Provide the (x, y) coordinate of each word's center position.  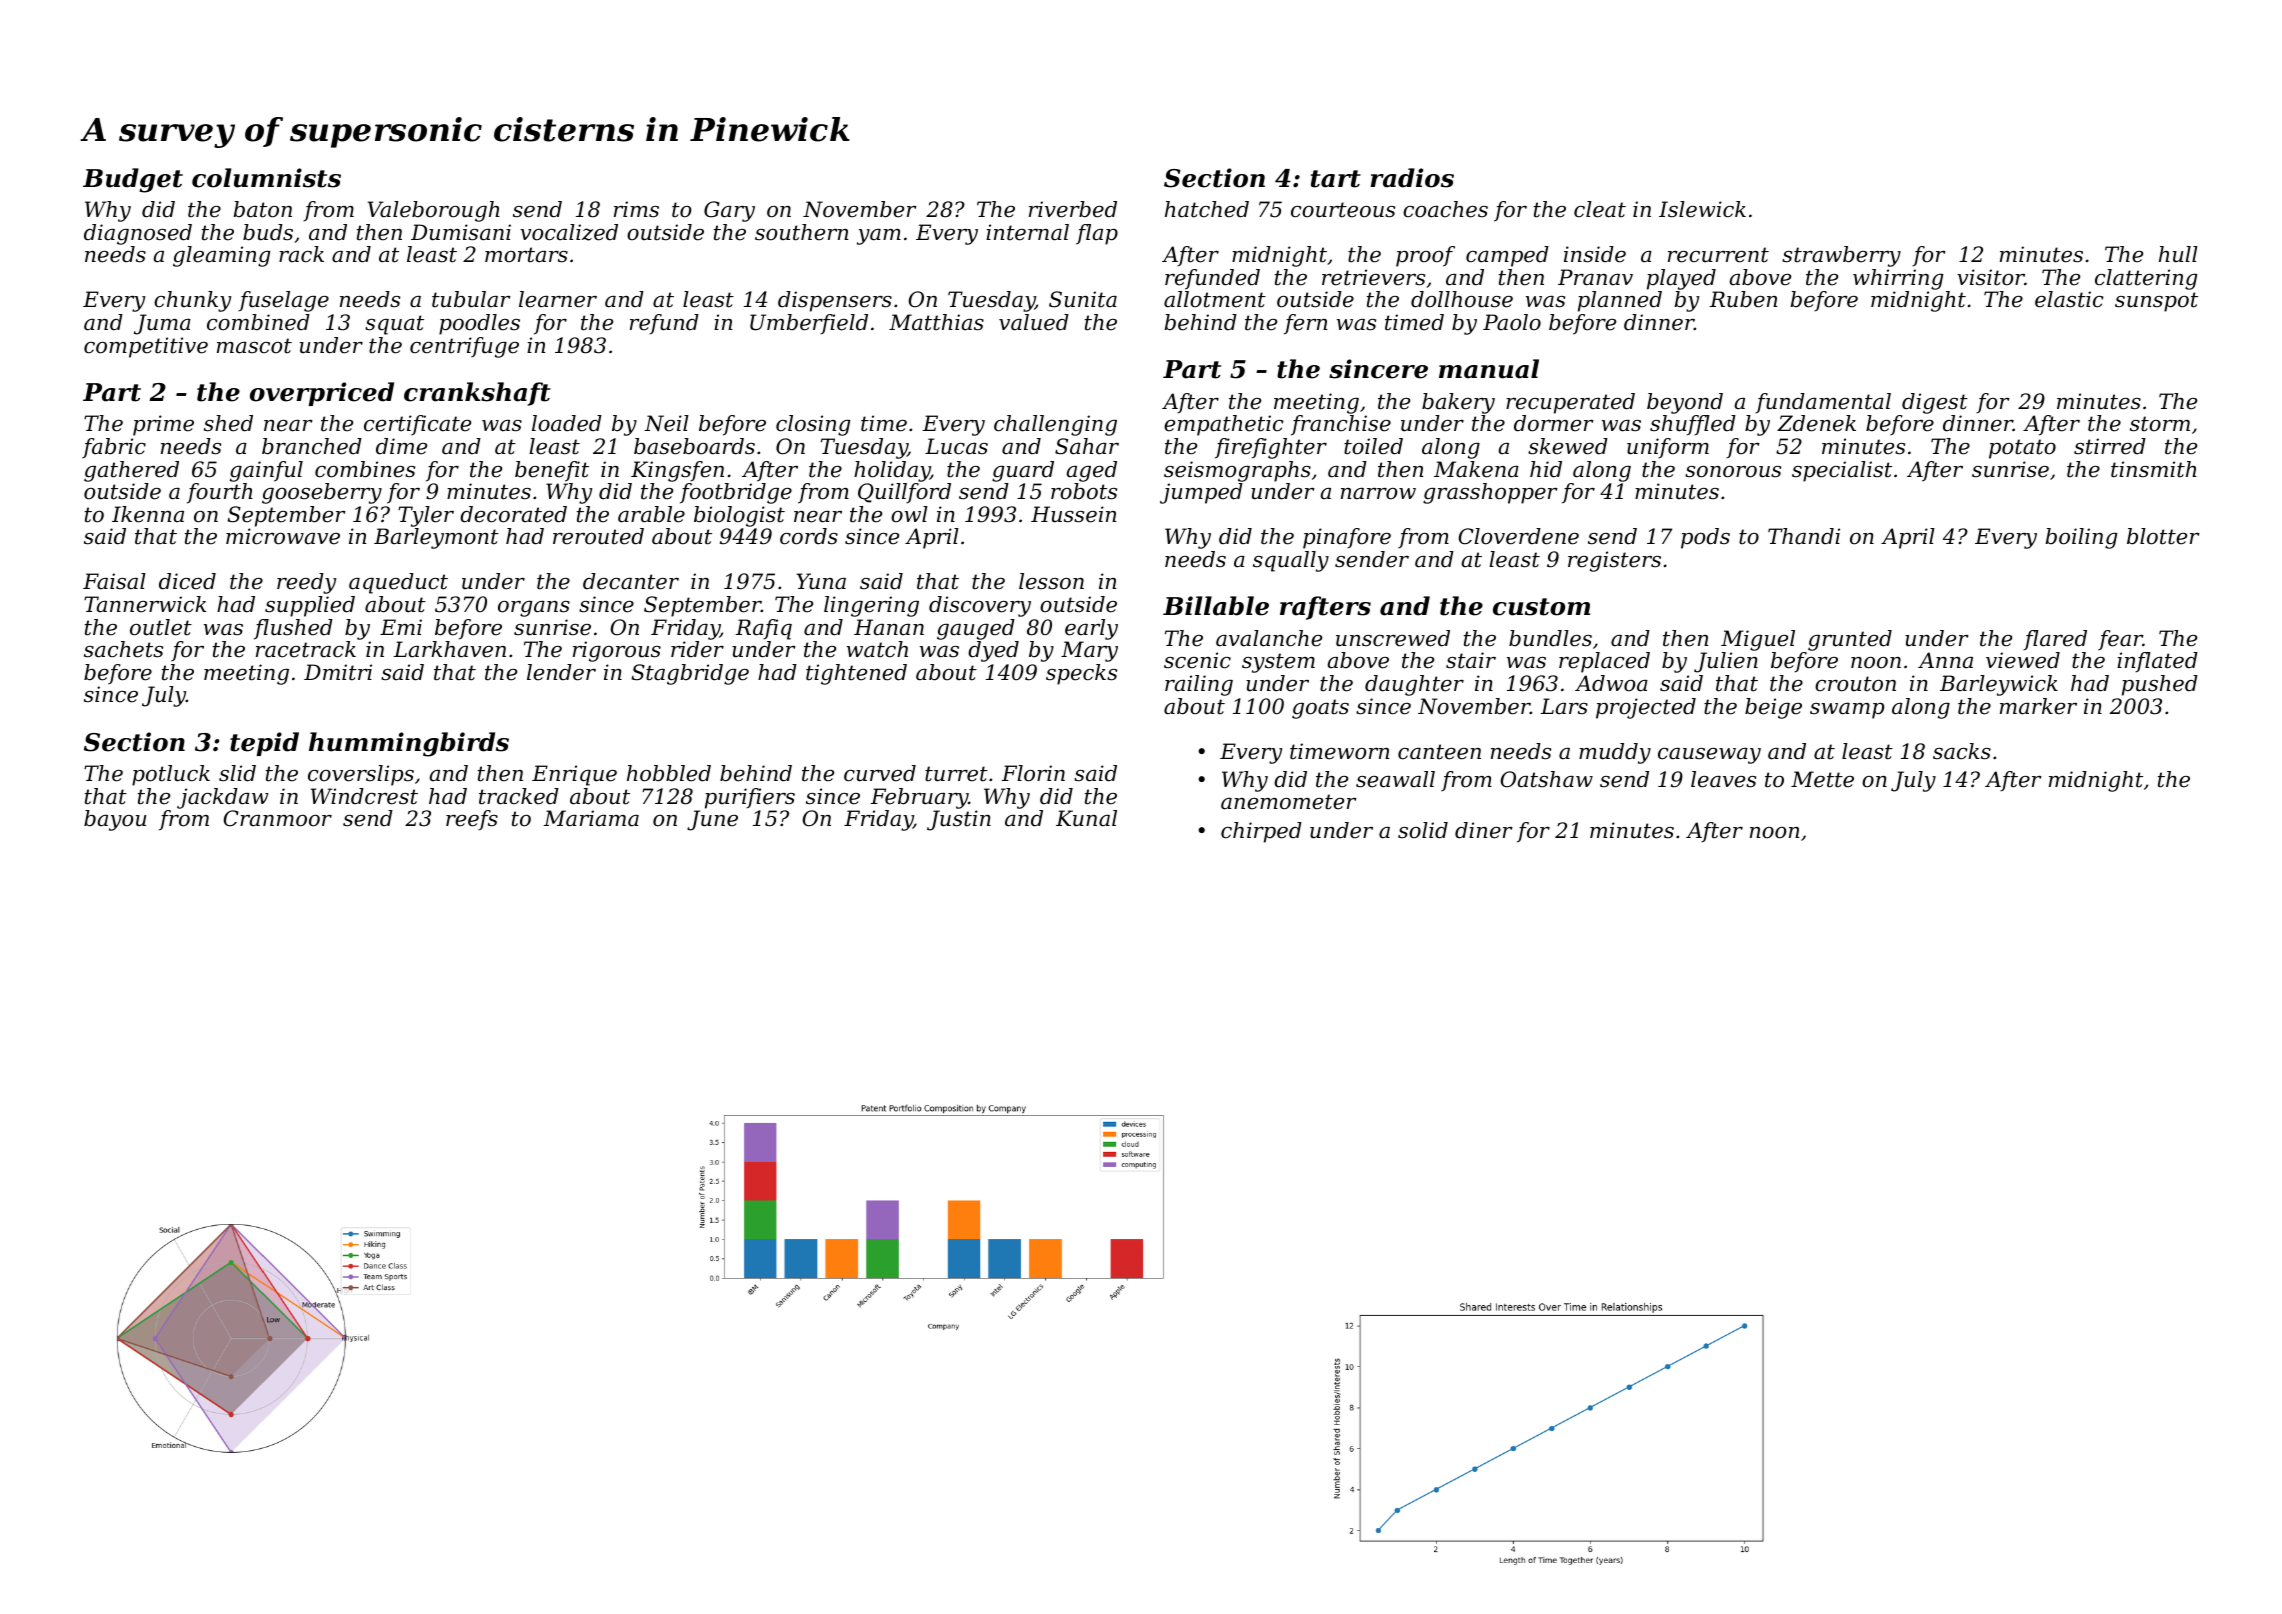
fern (1305, 324)
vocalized (569, 232)
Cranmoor (278, 818)
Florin (1033, 773)
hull (2178, 254)
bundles (1550, 638)
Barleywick (1999, 685)
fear (2120, 640)
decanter (631, 581)
